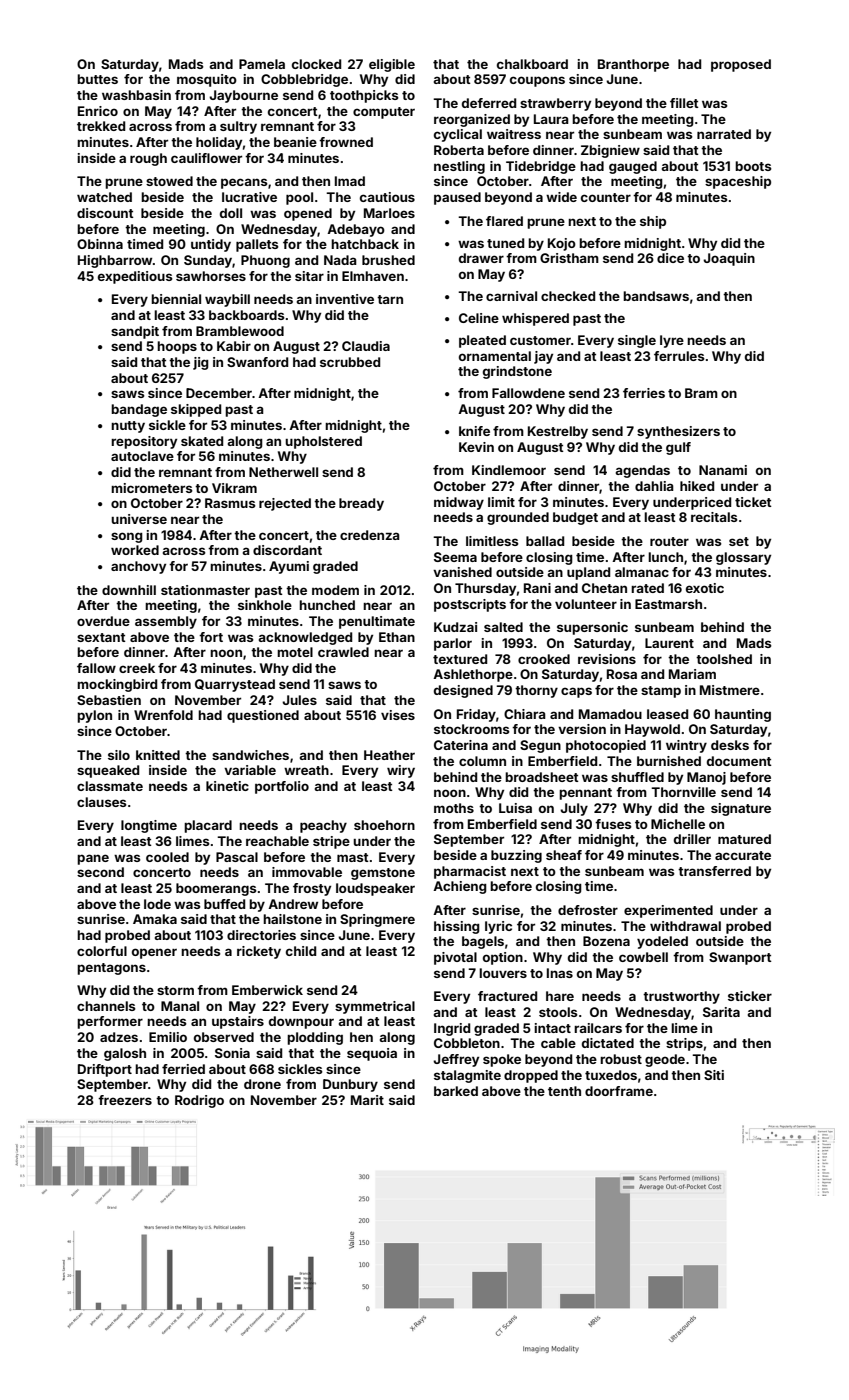 Image resolution: width=849 pixels, height=1400 pixels. I want to click on portfolio, so click(282, 787).
